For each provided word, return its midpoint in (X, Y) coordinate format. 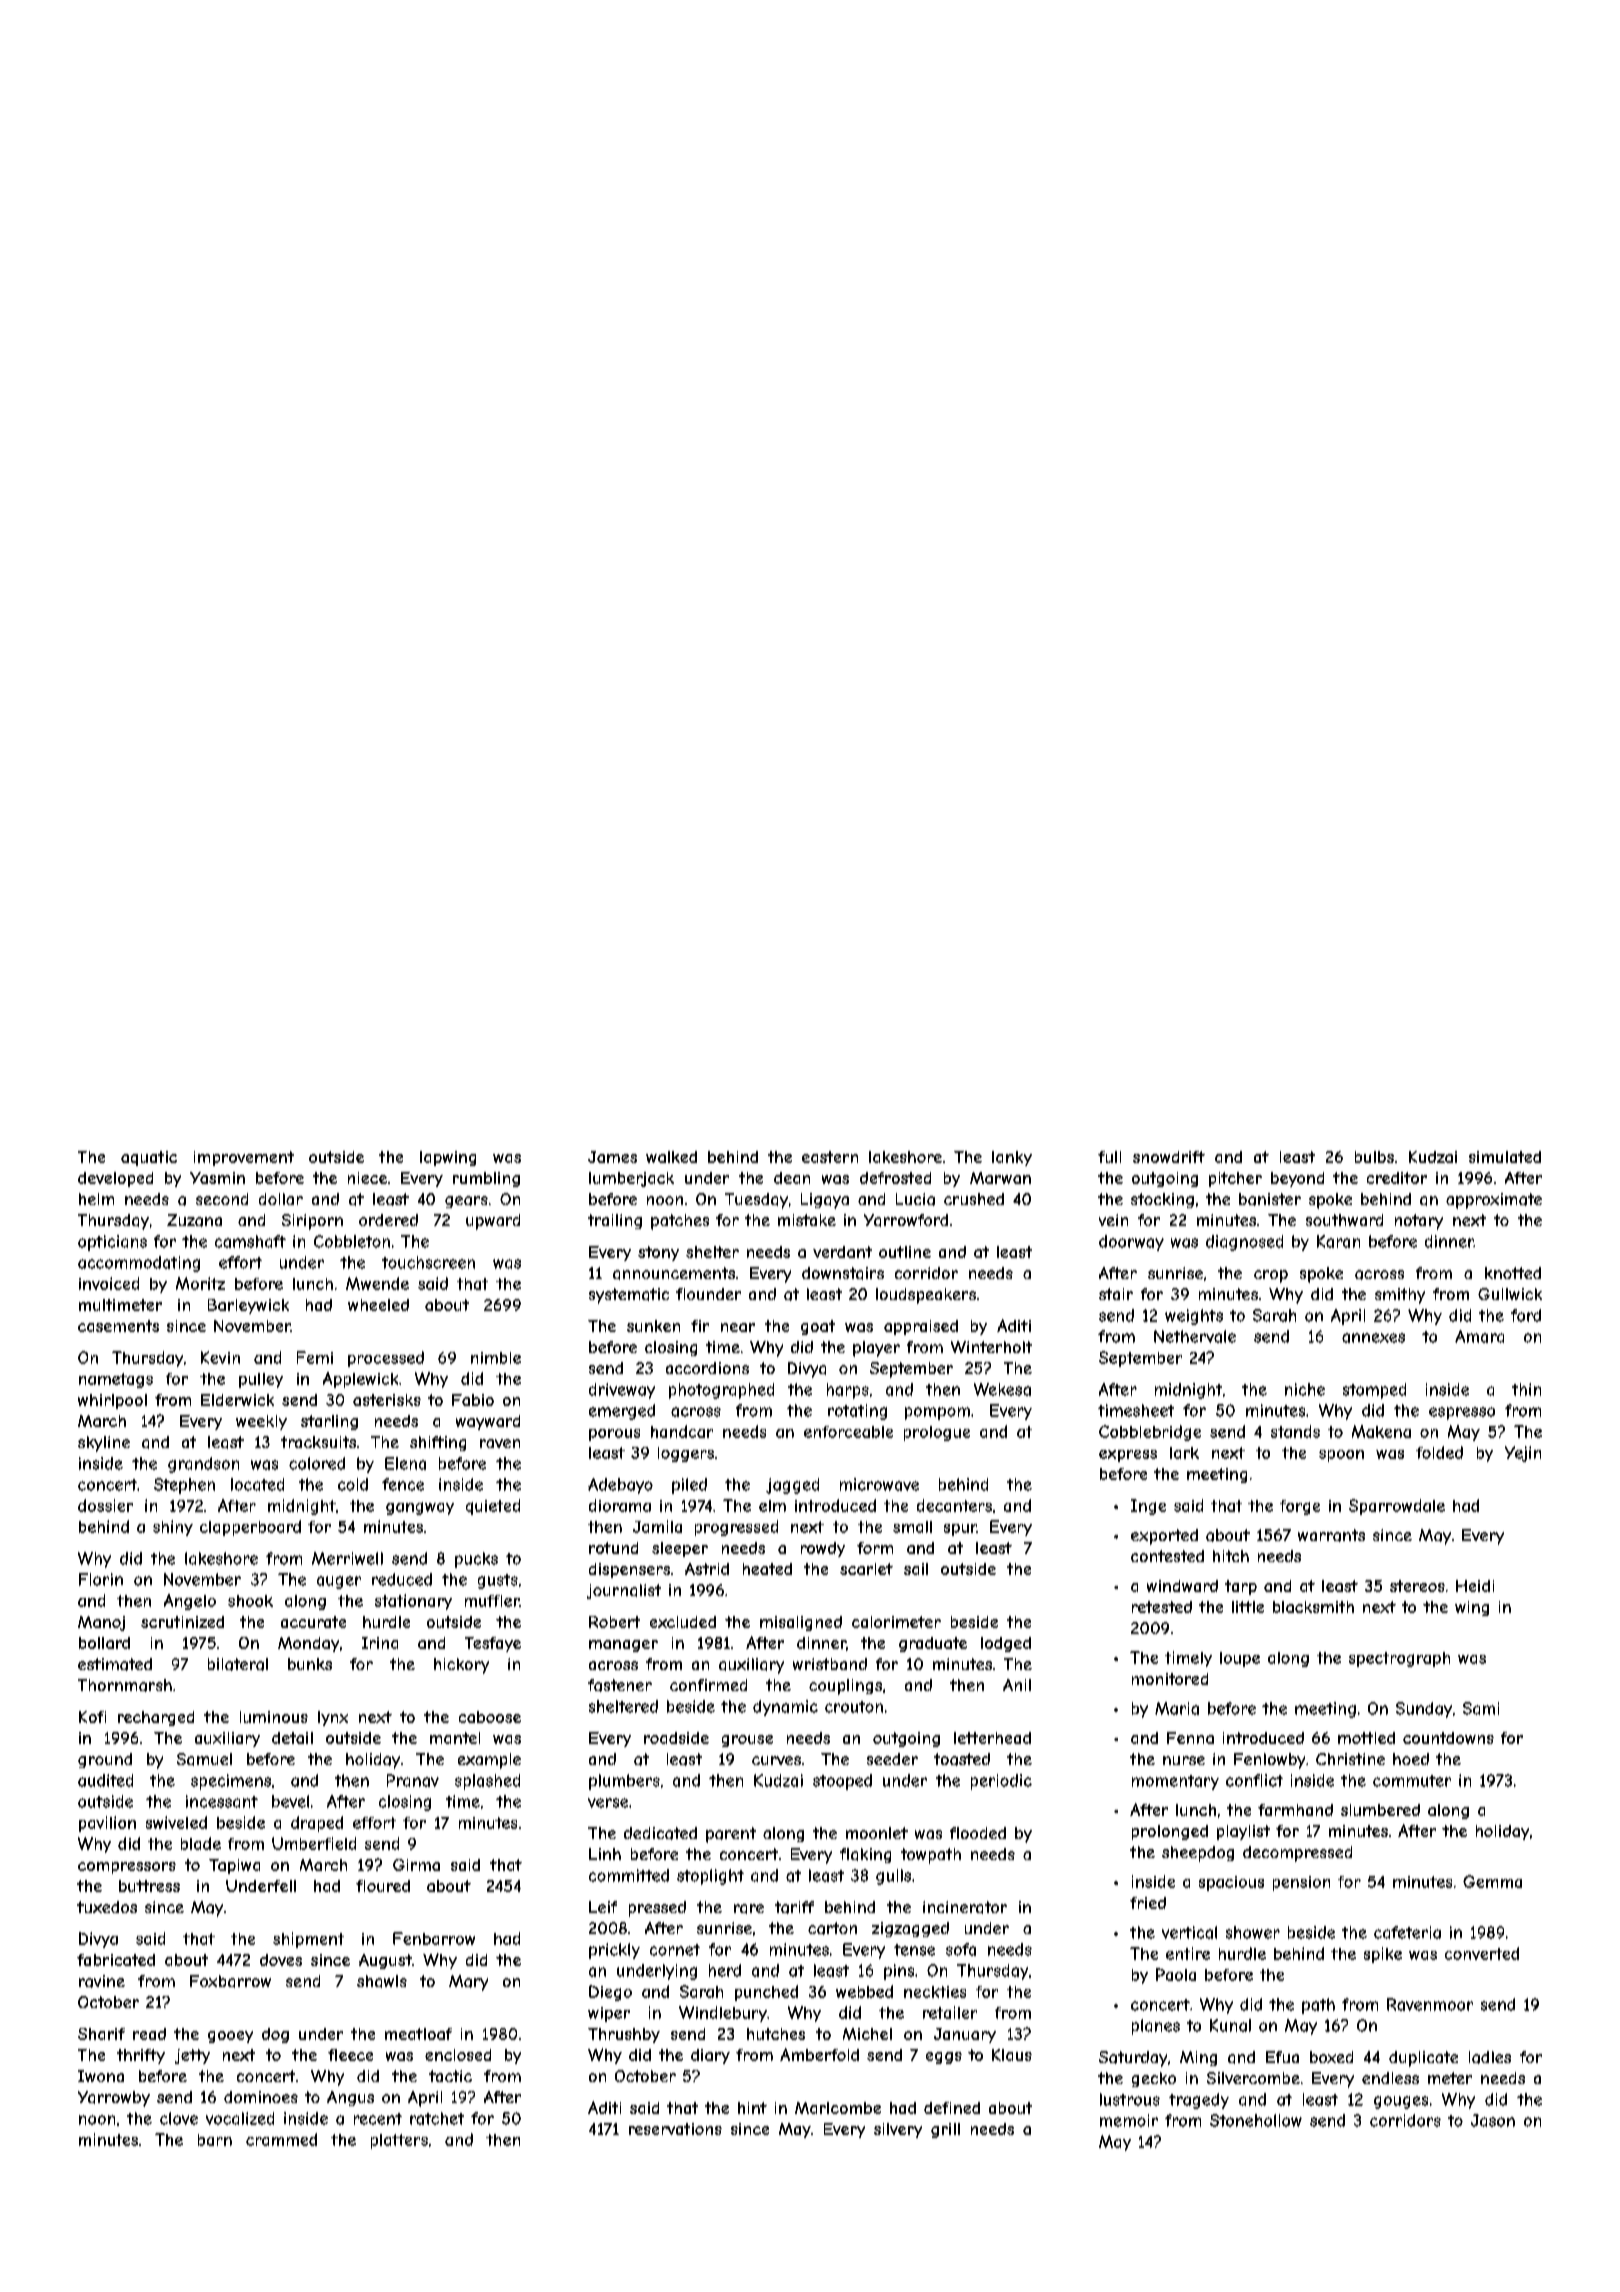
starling (329, 1422)
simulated (1505, 1157)
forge (1300, 1507)
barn (215, 2140)
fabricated (116, 1960)
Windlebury (723, 2014)
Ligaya (825, 1201)
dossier (105, 1505)
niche (1305, 1389)
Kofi (92, 1717)
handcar (682, 1431)
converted (1482, 1953)
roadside (676, 1738)
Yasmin (217, 1178)
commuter (1412, 1781)
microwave (879, 1484)
